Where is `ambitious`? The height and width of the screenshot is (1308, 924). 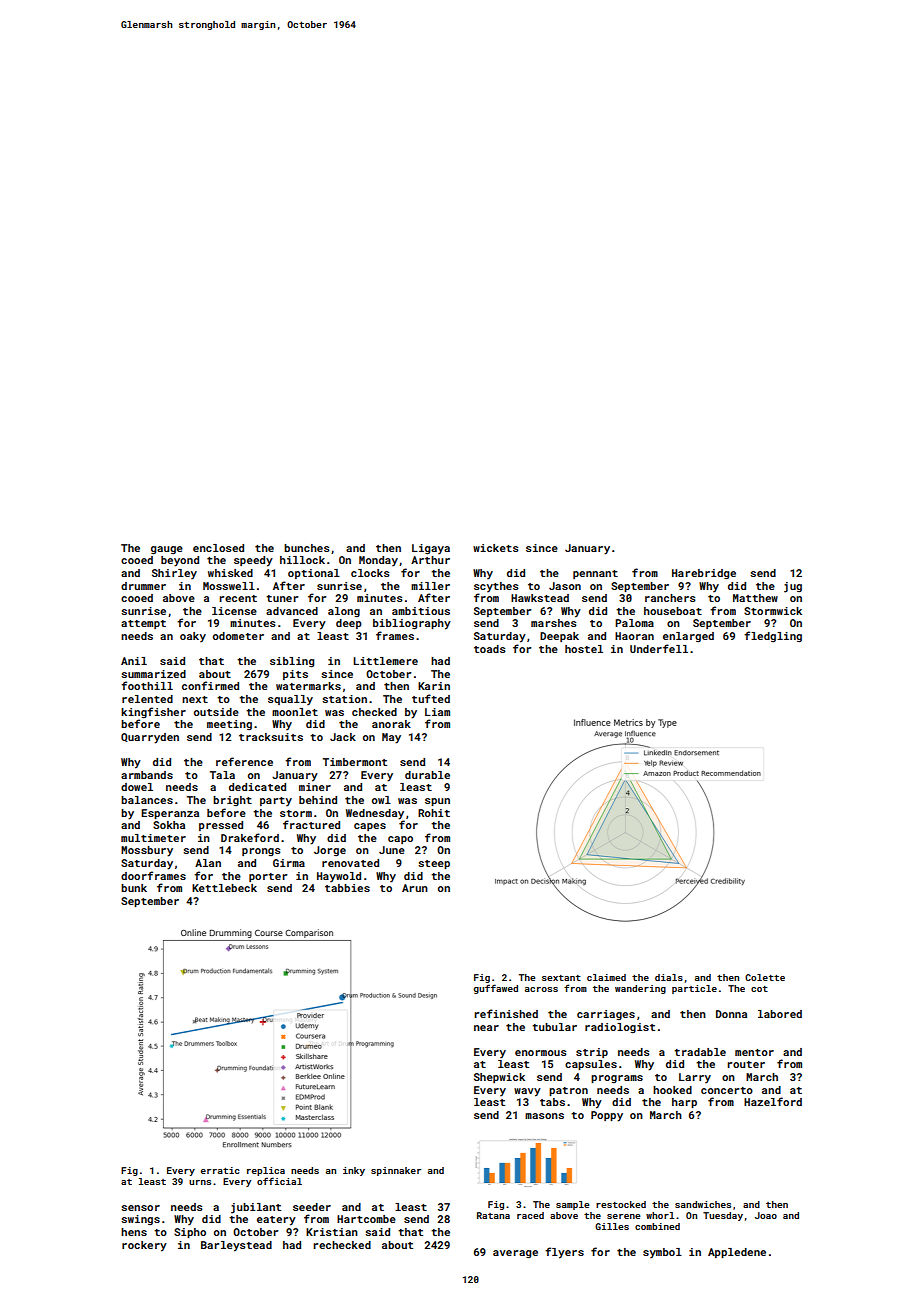 ambitious is located at coordinates (421, 611).
